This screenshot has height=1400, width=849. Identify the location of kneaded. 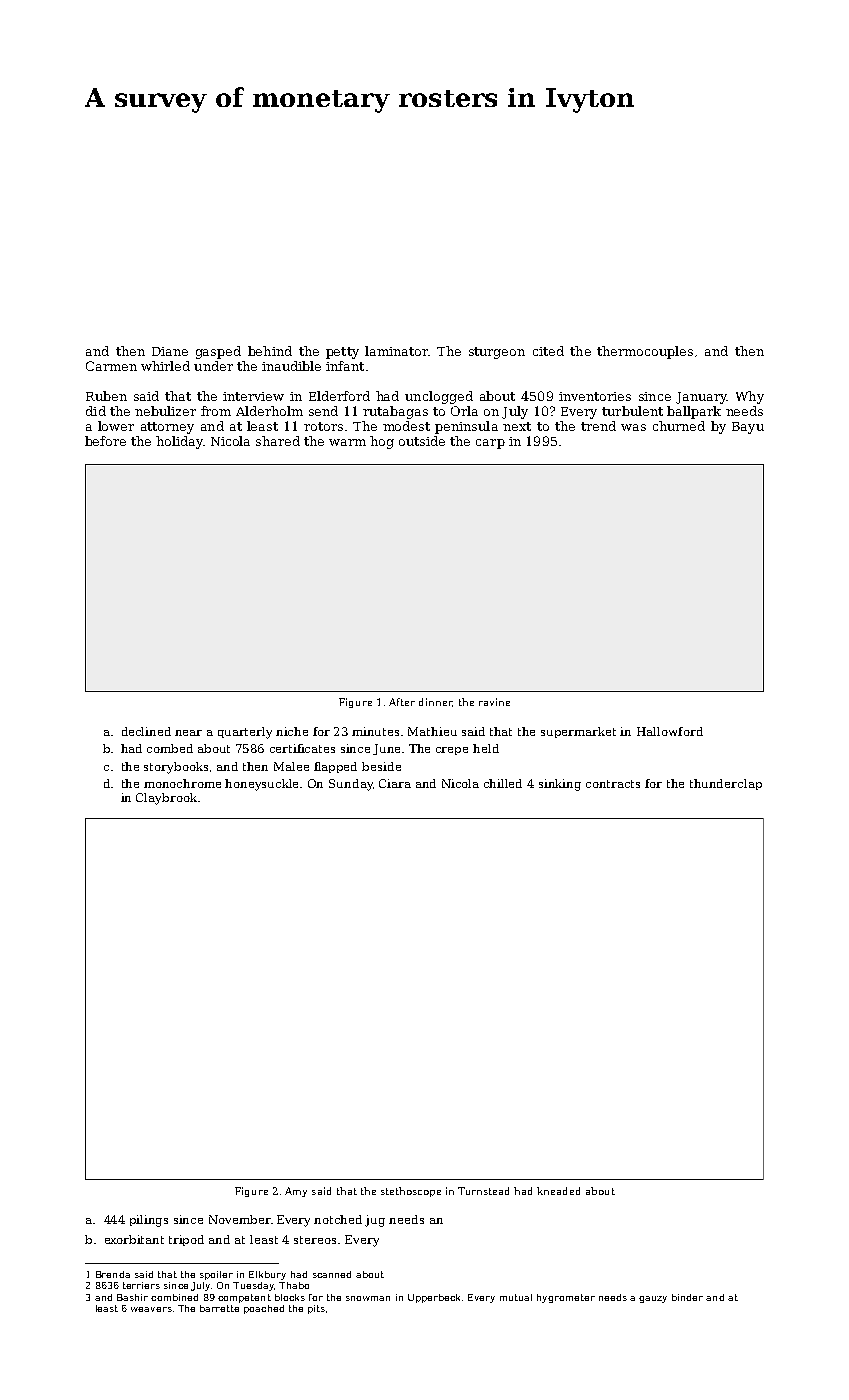
(558, 1191).
